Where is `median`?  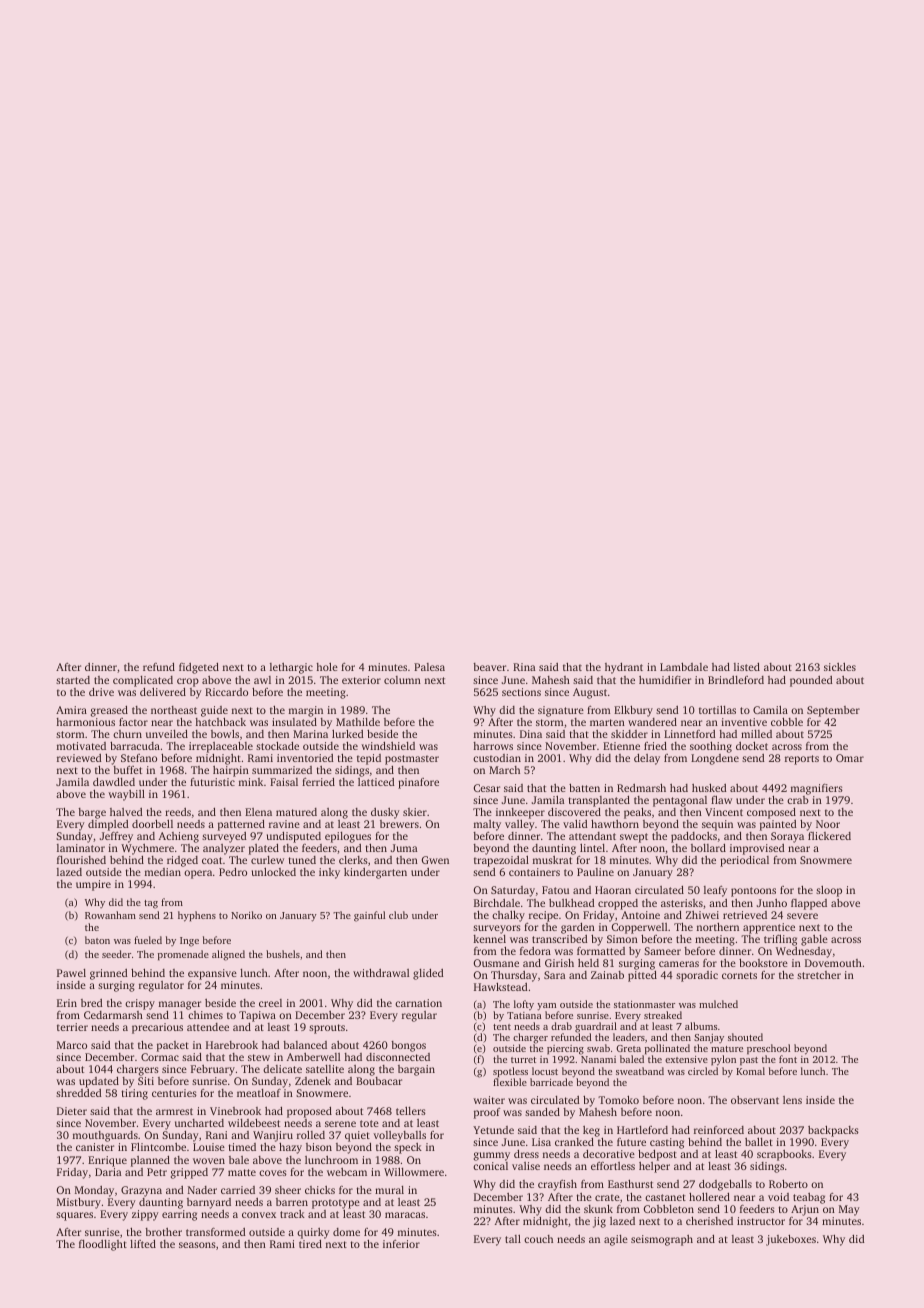
median is located at coordinates (163, 872).
